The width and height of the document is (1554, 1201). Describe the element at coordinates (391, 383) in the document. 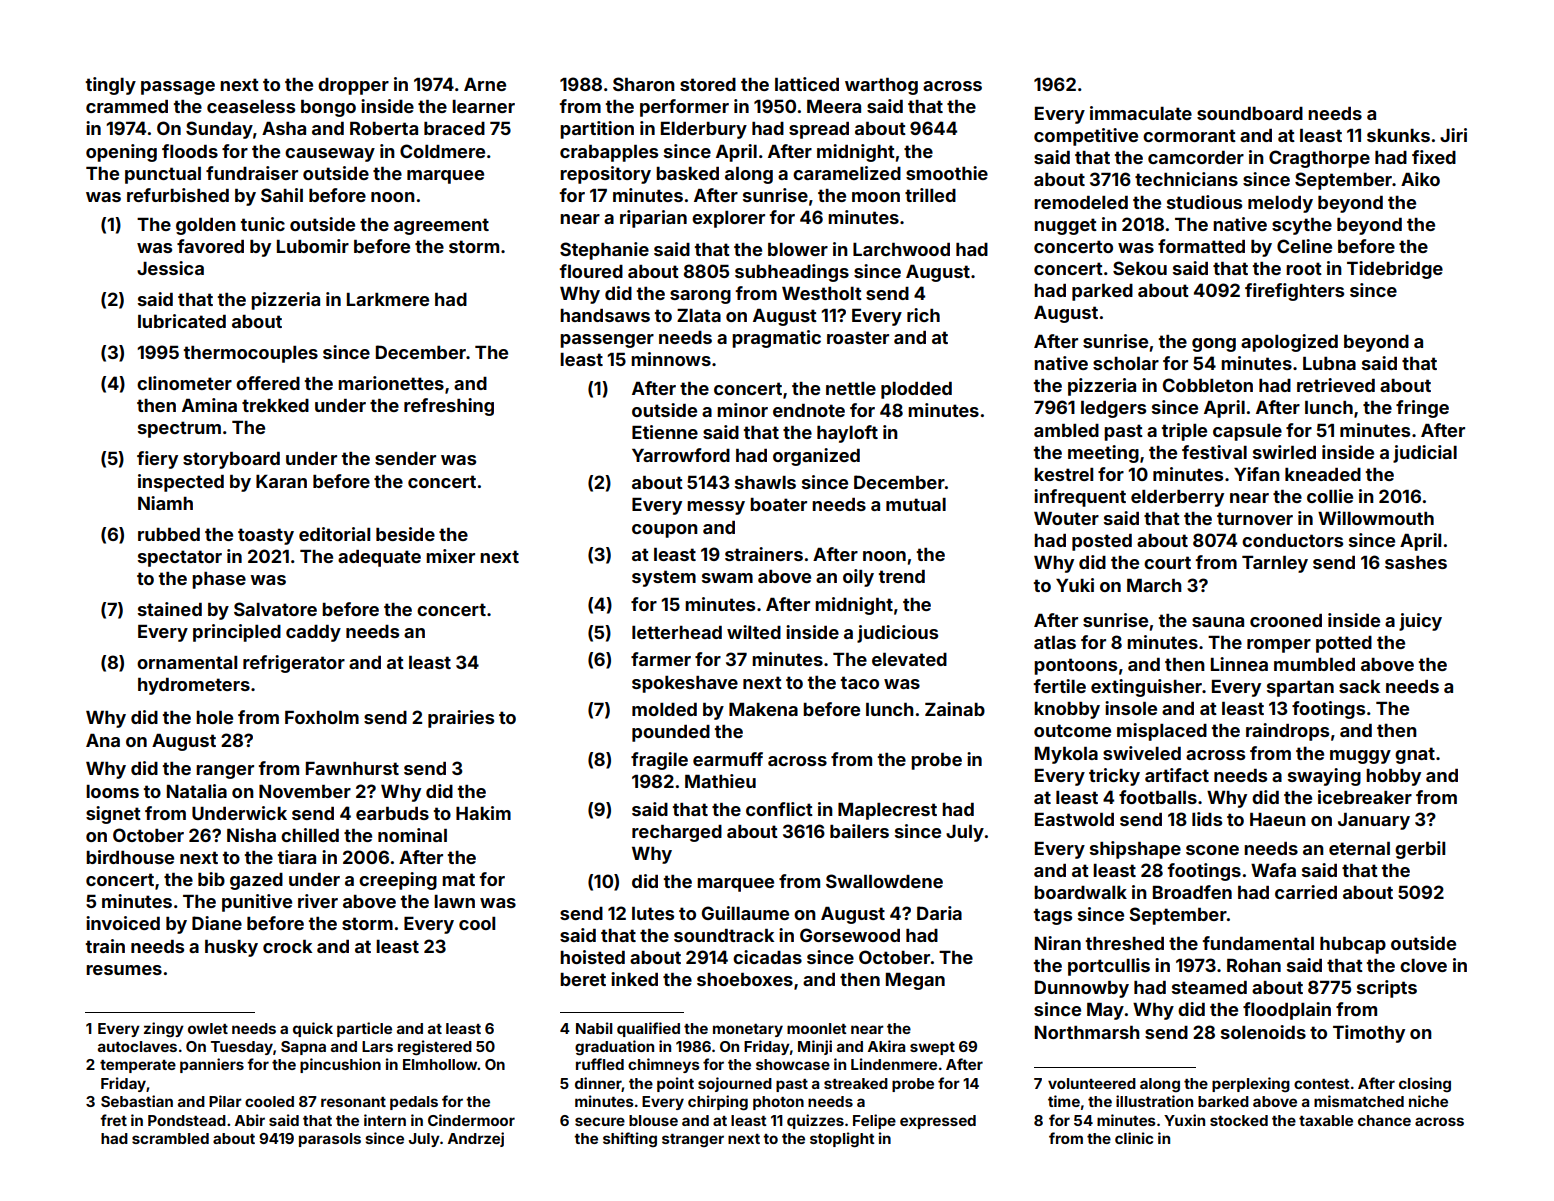

I see `marionettes` at that location.
